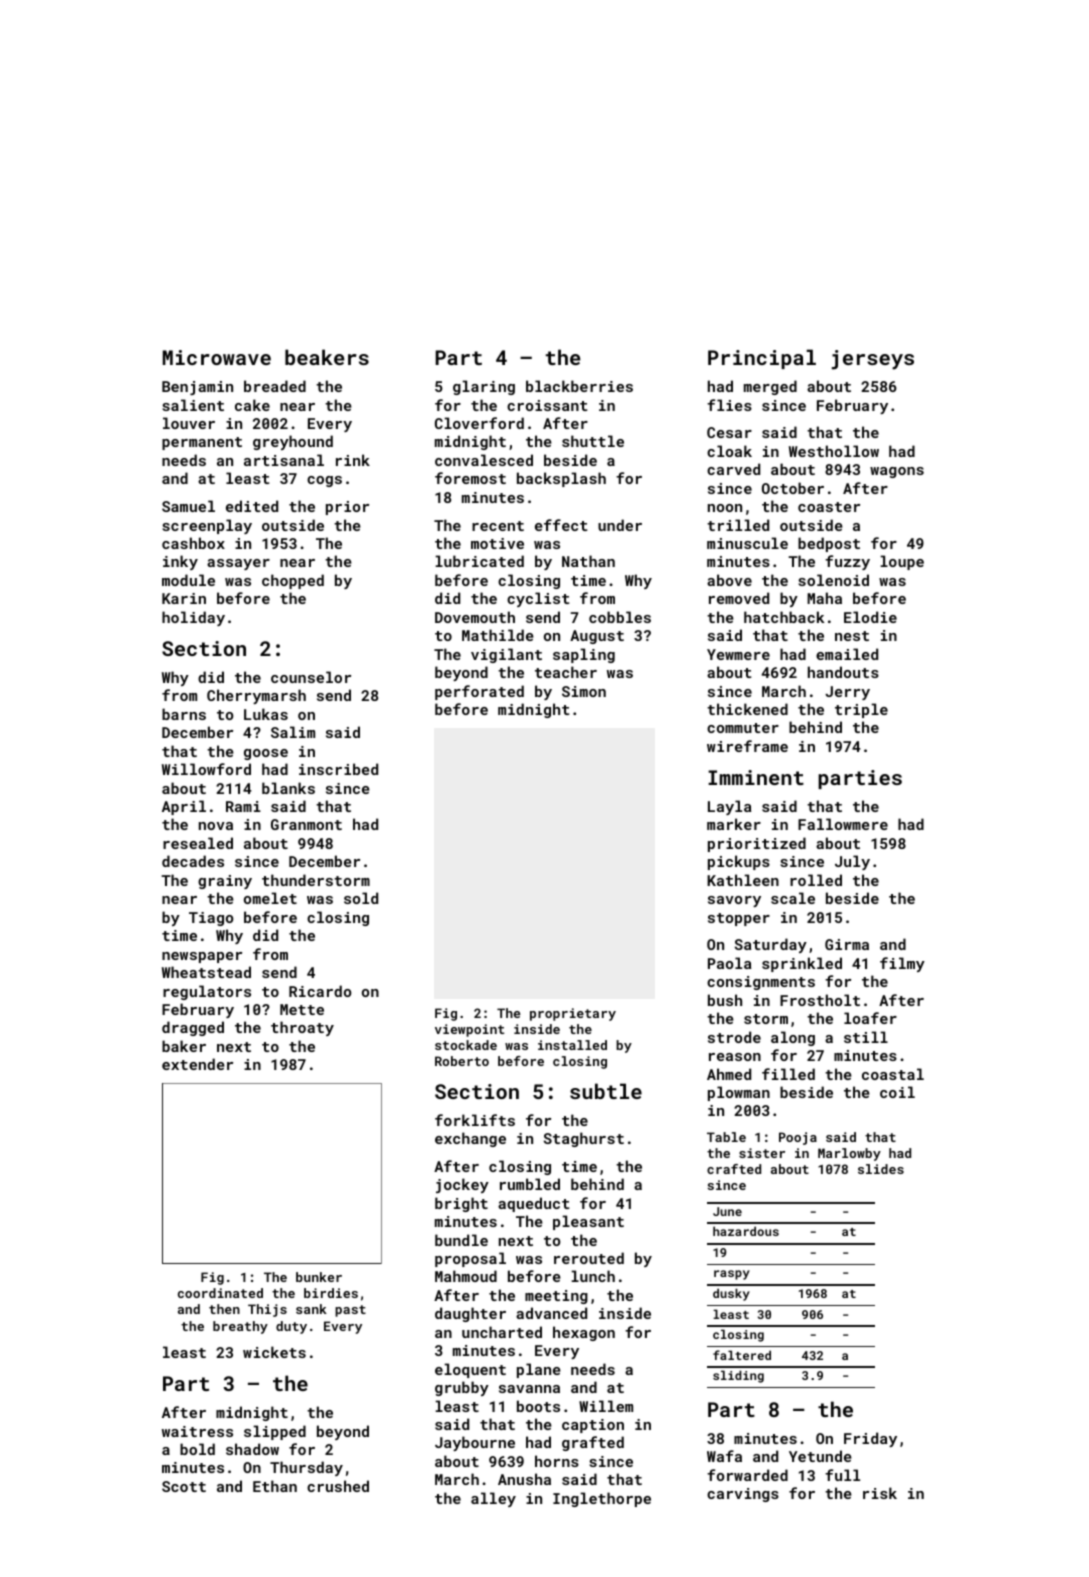 This image has height=1577, width=1089. Describe the element at coordinates (530, 1184) in the image. I see `rumbled` at that location.
